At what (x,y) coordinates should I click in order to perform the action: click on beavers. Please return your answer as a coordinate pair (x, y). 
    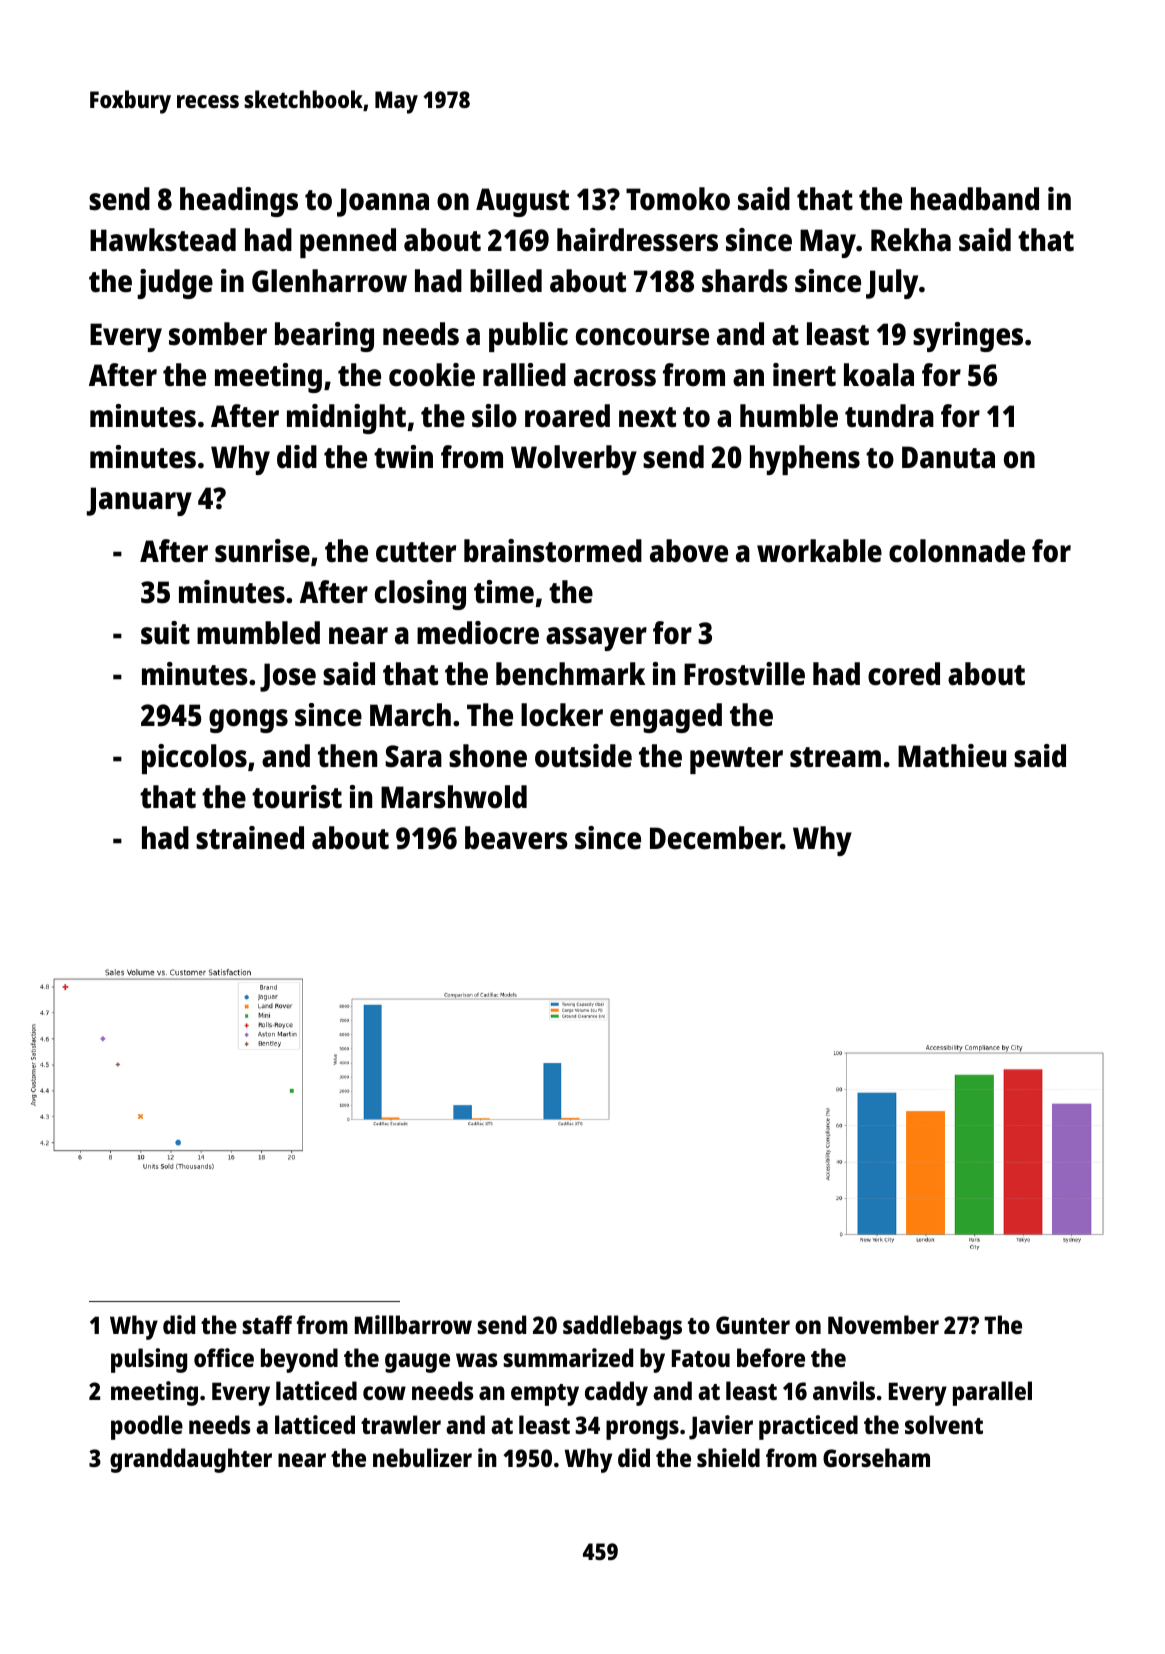
    Looking at the image, I should click on (516, 838).
